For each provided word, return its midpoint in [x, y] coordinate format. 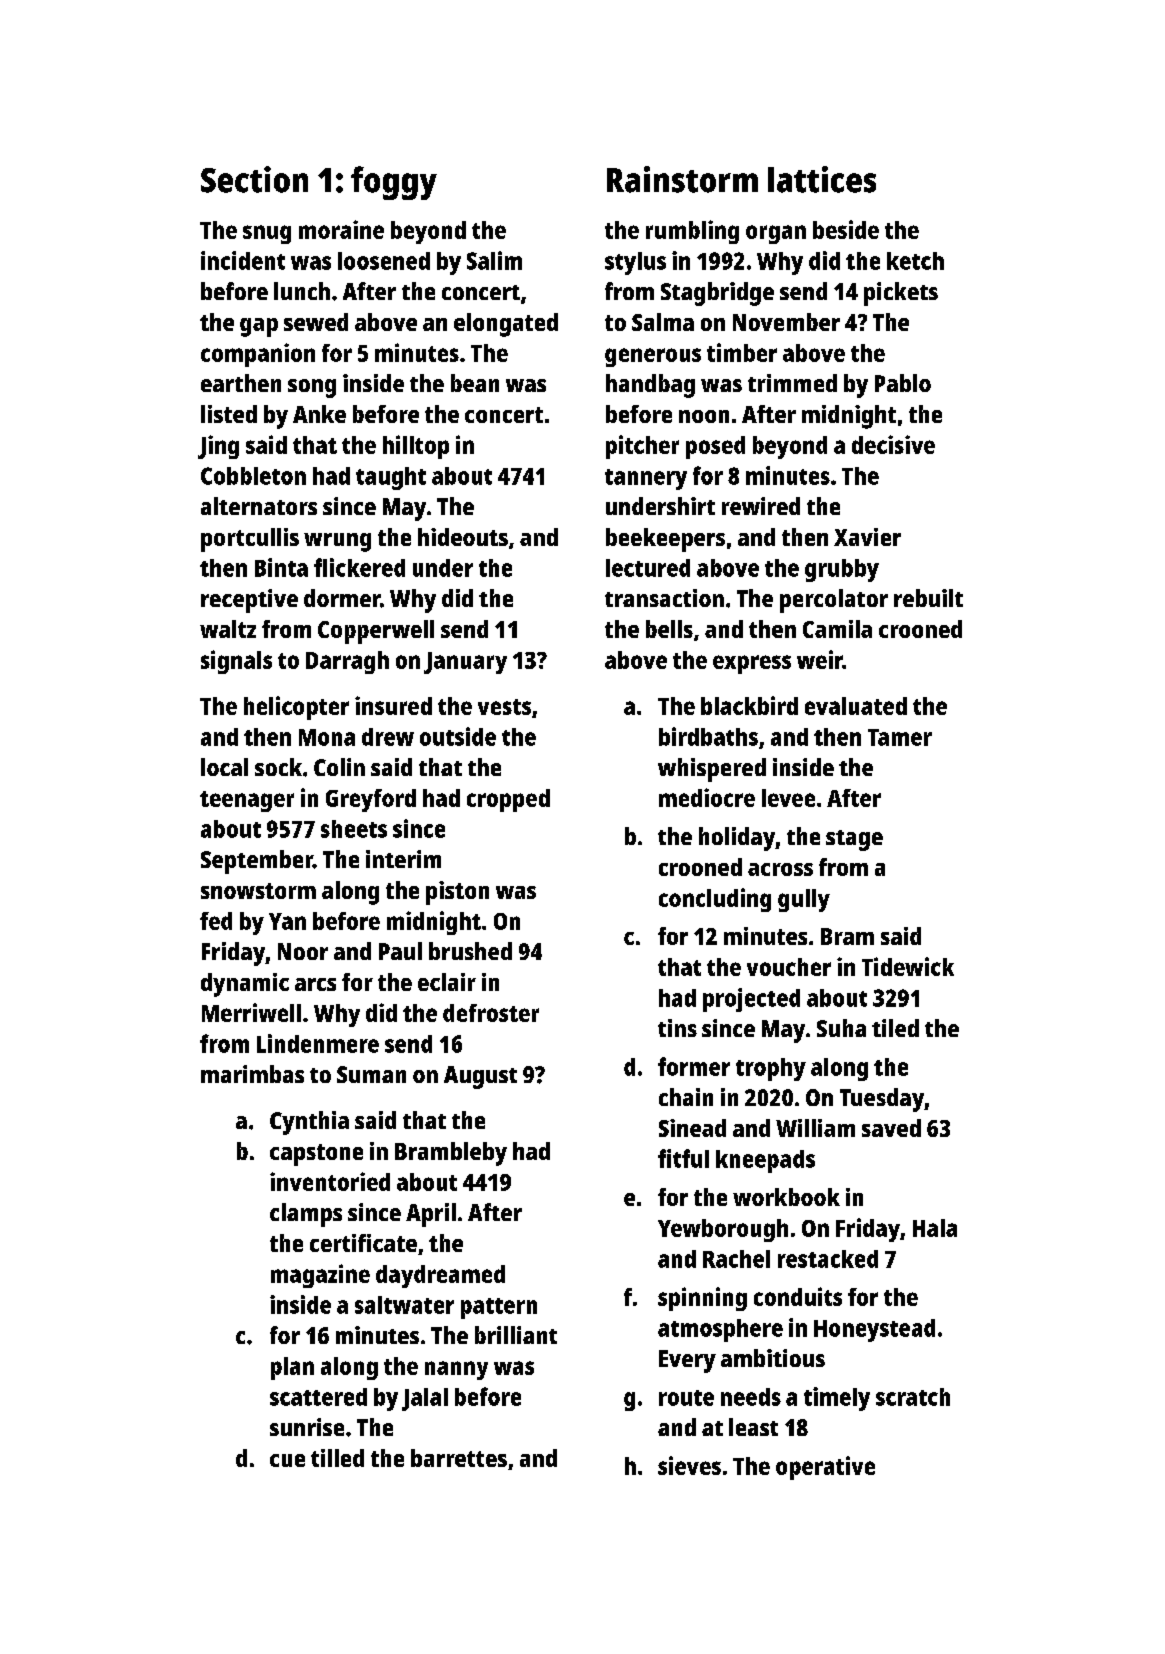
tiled [895, 1028]
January [465, 663]
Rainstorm [682, 179]
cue [287, 1460]
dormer [342, 598]
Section [254, 179]
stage [854, 840]
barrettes [459, 1458]
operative [825, 1468]
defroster [491, 1013]
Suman [371, 1074]
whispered [712, 770]
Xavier [867, 537]
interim [403, 859]
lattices [822, 179]
